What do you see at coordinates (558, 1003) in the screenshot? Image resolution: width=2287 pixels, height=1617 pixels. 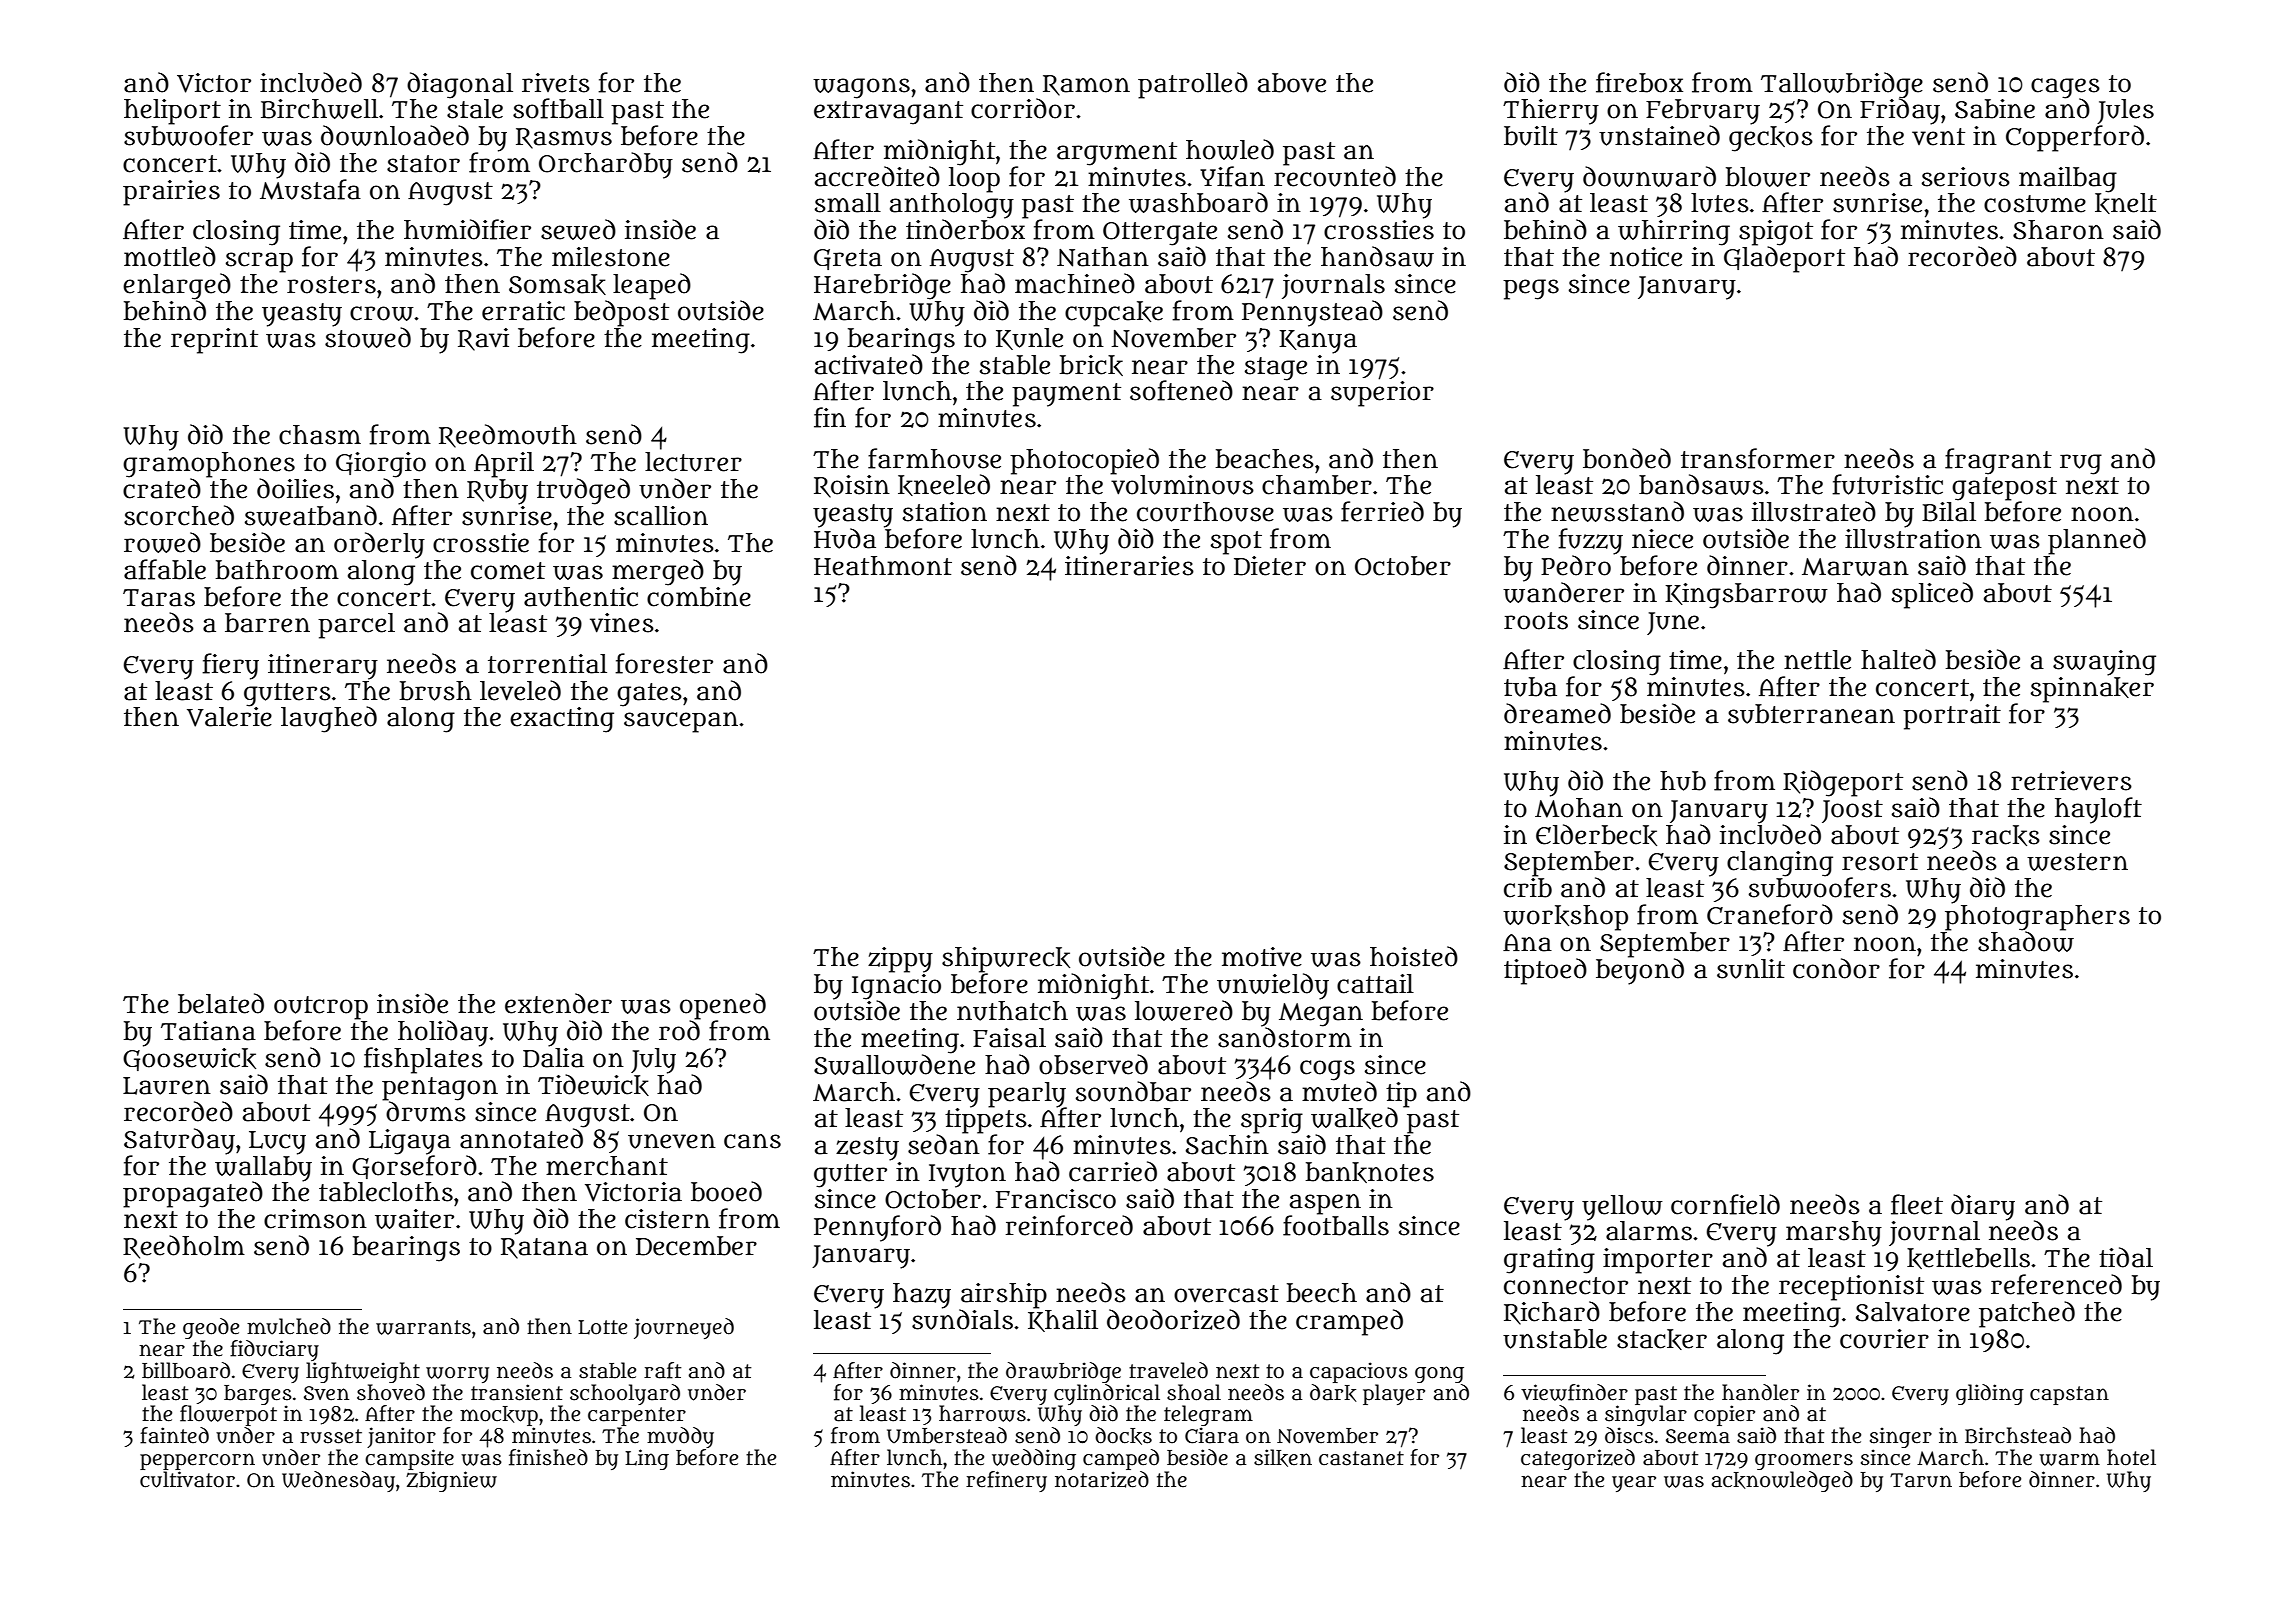 I see `extender` at bounding box center [558, 1003].
